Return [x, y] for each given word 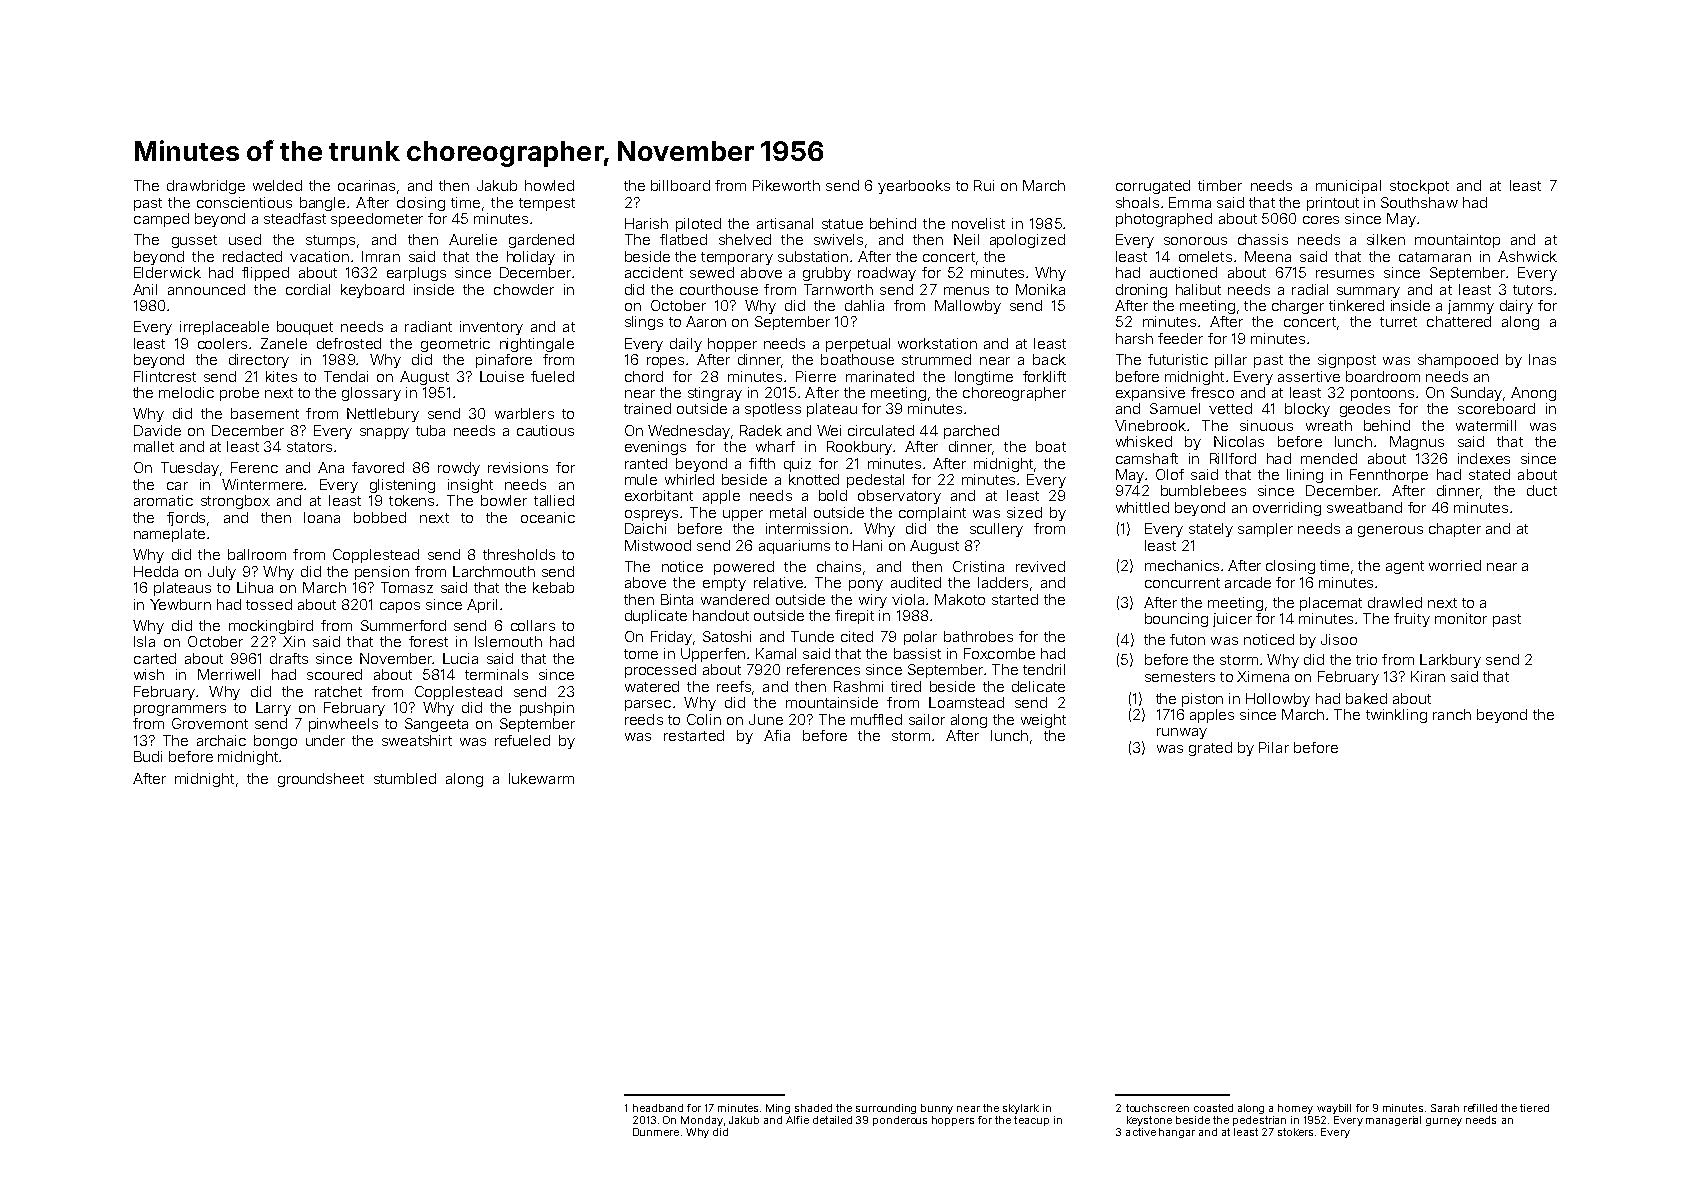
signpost [1347, 361]
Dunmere [656, 1132]
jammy [1471, 307]
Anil [145, 289]
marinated [880, 376]
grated [1210, 749]
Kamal [776, 653]
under [325, 740]
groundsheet [321, 780]
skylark [1021, 1109]
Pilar [1274, 747]
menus [966, 291]
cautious [545, 430]
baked [1366, 698]
